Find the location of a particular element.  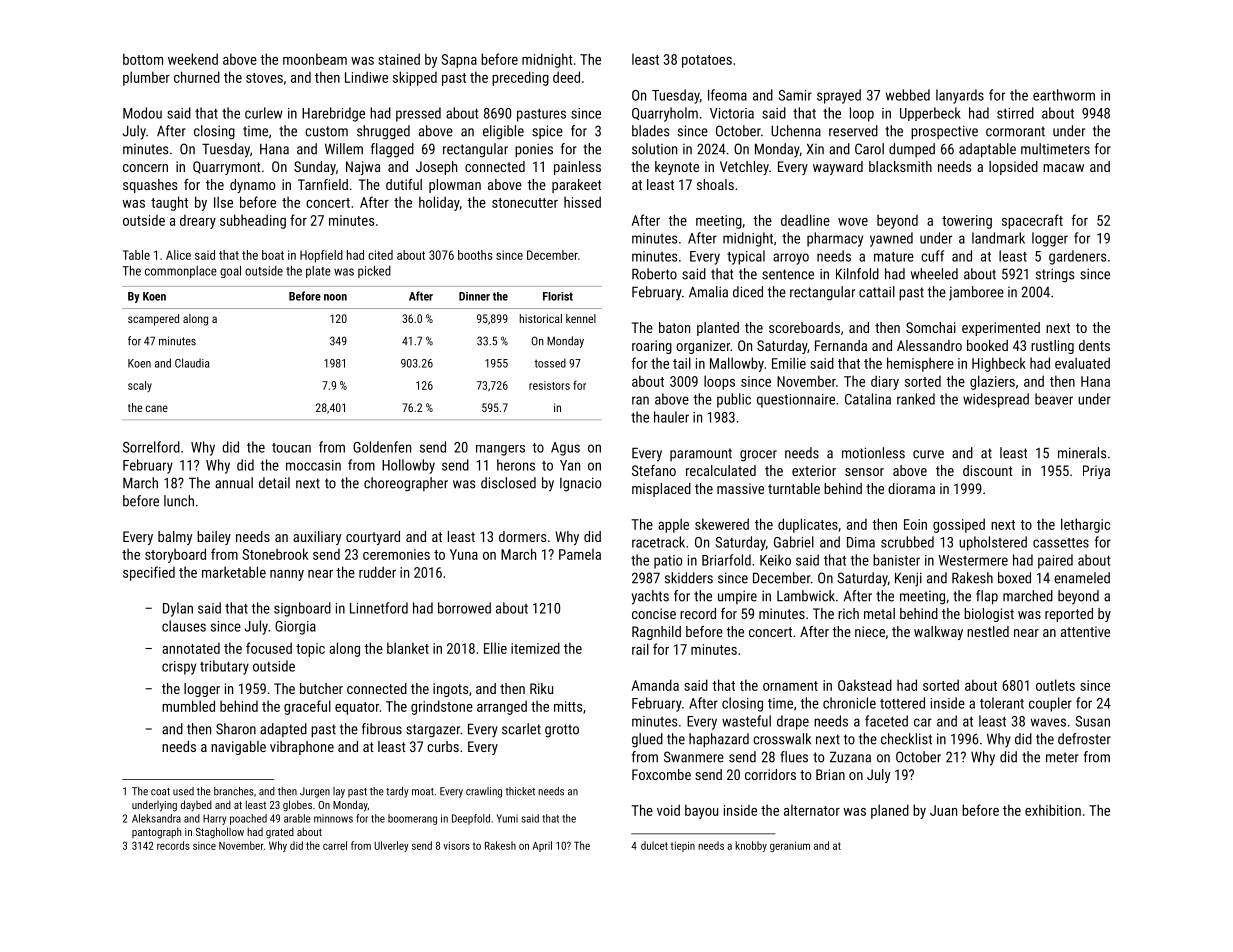

taught is located at coordinates (169, 203).
